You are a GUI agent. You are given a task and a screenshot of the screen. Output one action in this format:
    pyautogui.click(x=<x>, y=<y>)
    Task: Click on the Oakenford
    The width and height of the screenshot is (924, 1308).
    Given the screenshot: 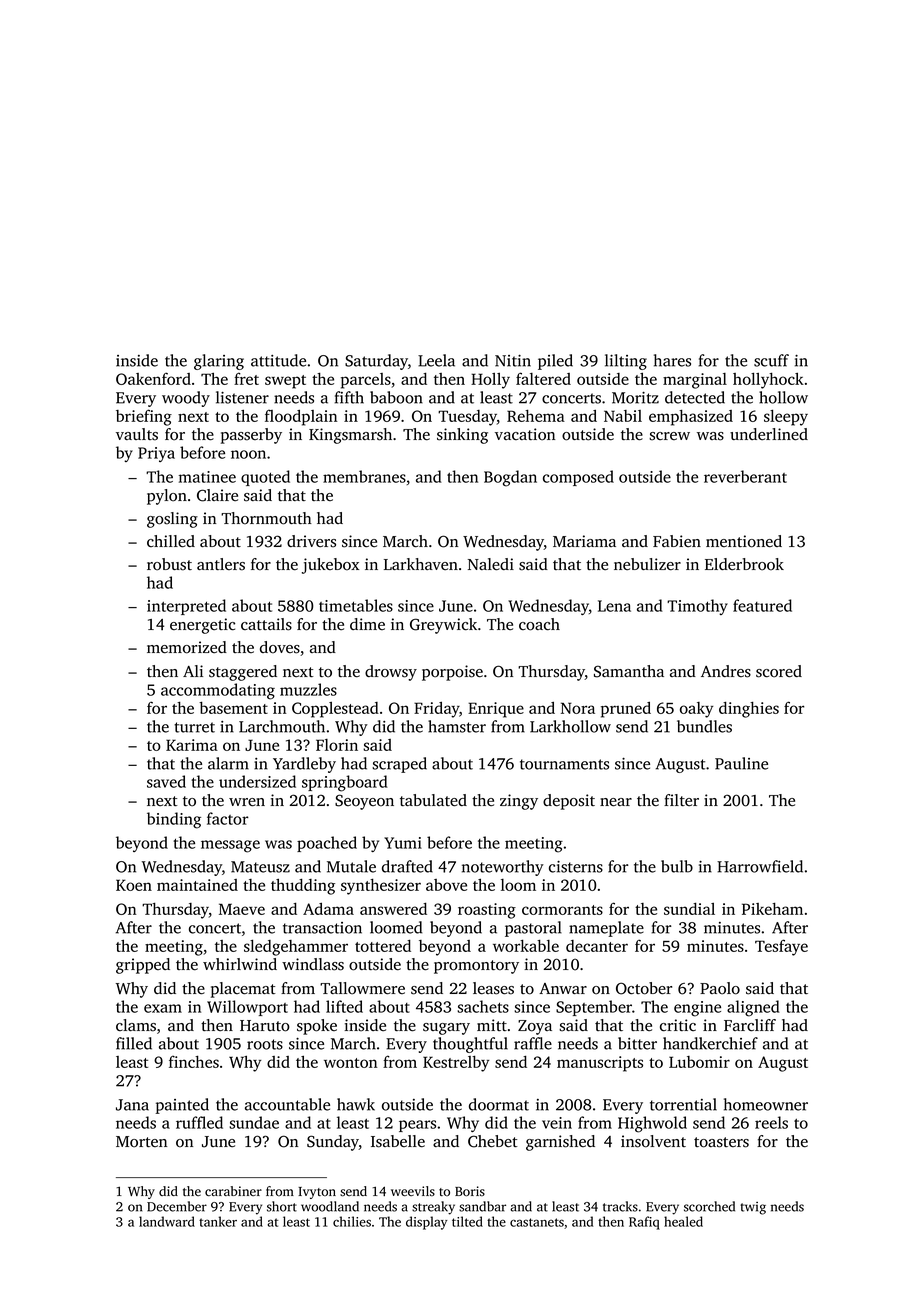 What is the action you would take?
    pyautogui.click(x=153, y=378)
